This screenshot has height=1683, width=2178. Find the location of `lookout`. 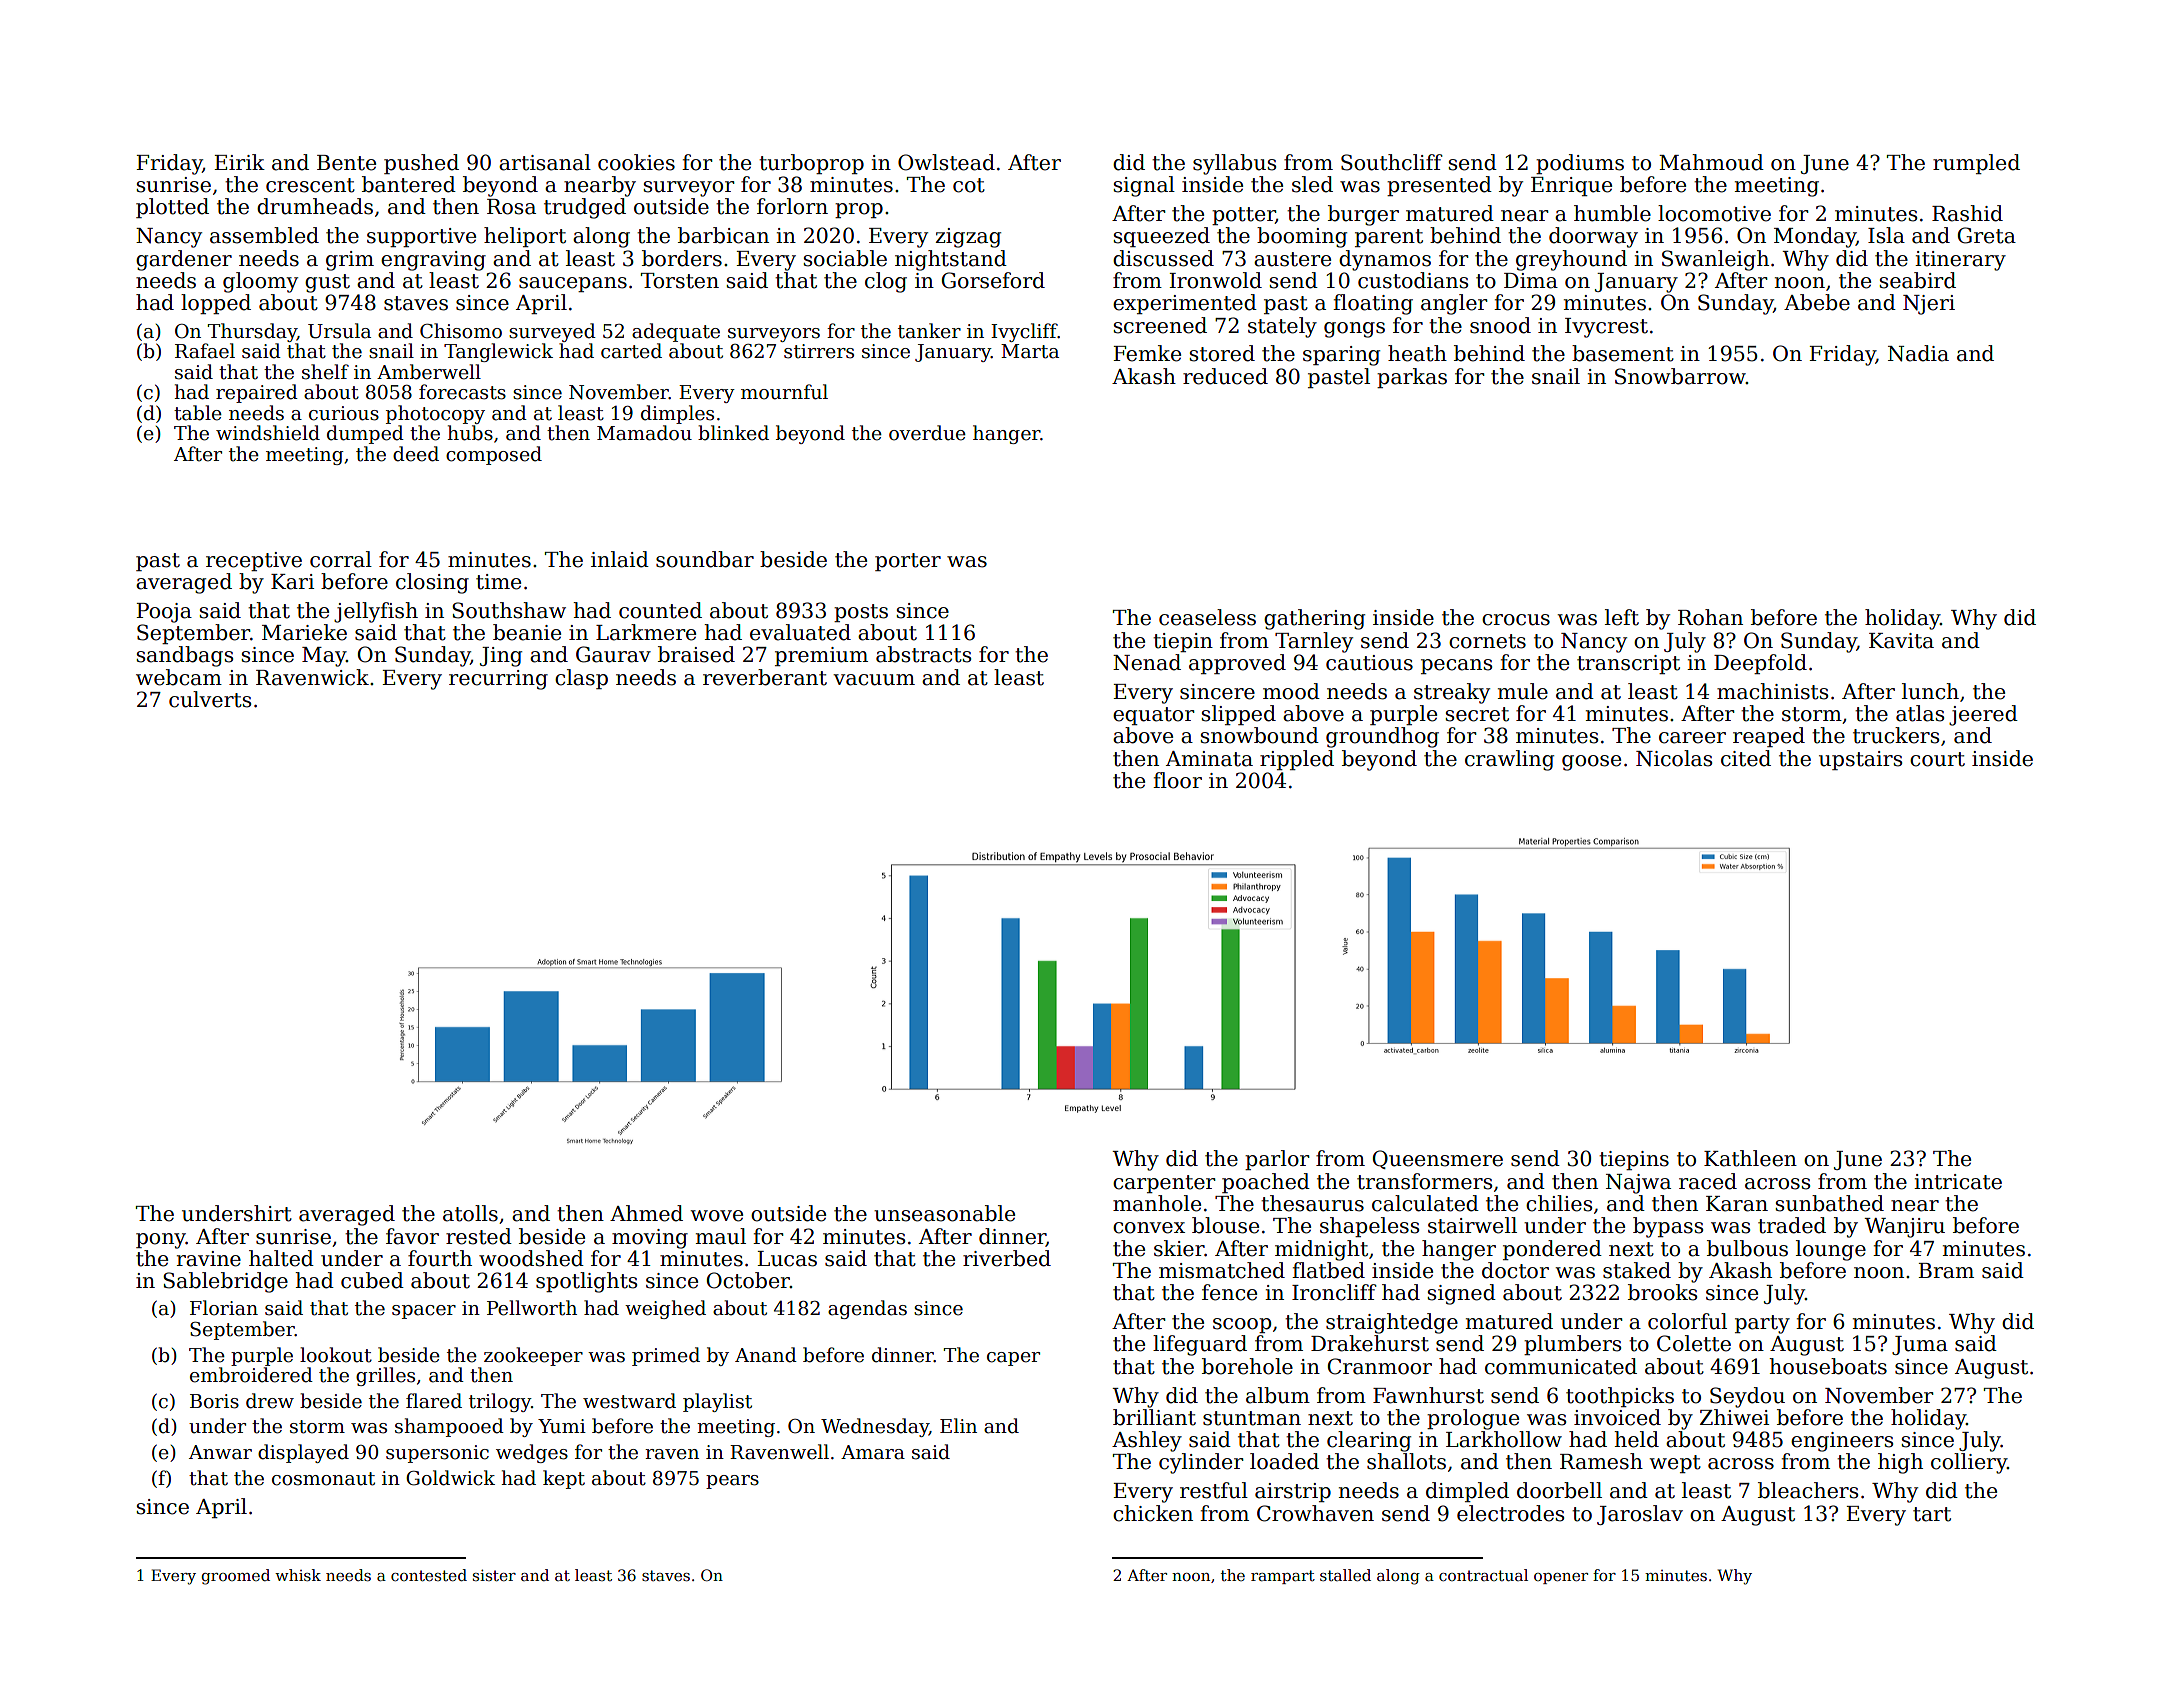

lookout is located at coordinates (336, 1355).
